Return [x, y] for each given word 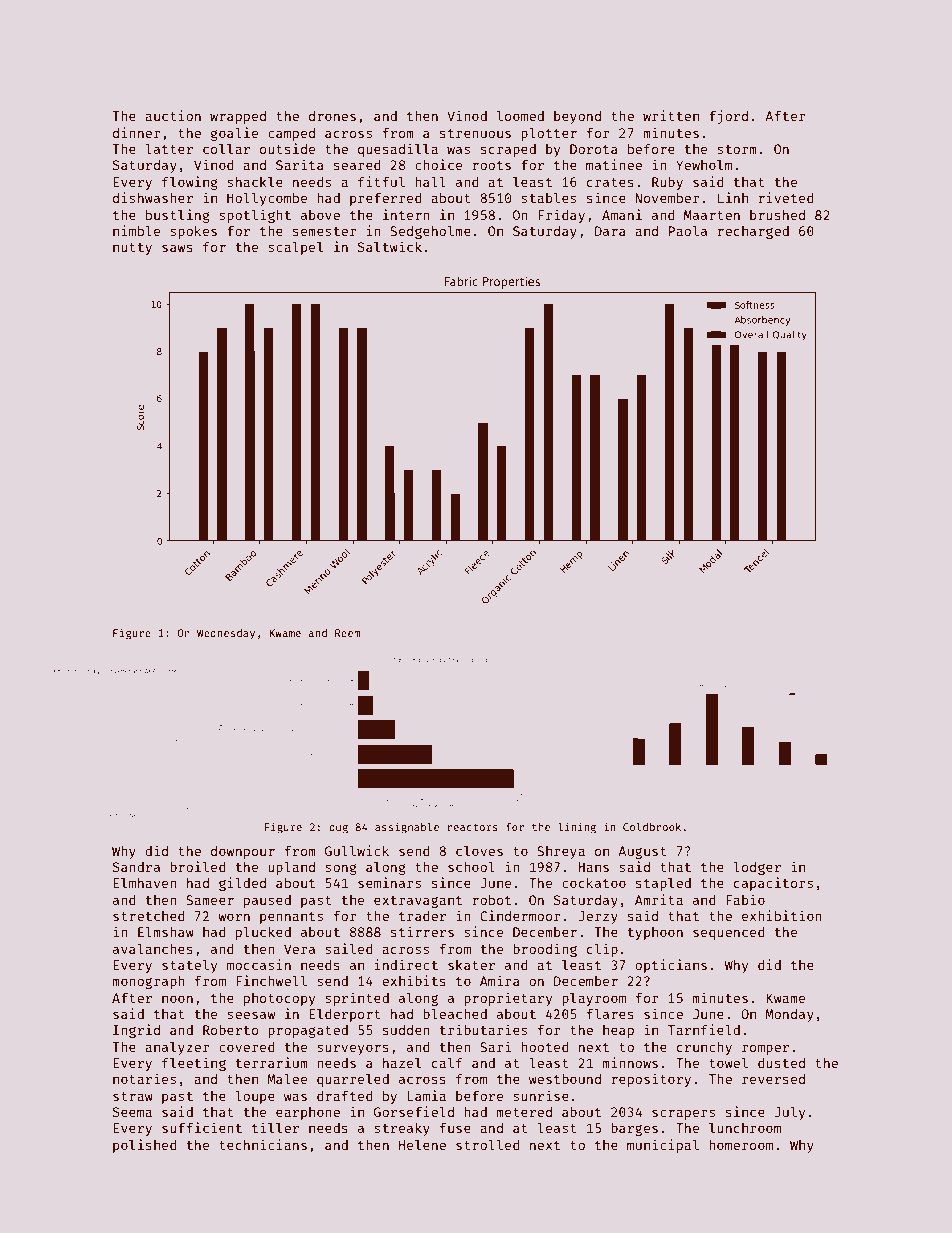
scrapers [683, 1114]
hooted [544, 1047]
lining [577, 828]
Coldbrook [652, 826]
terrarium [272, 1062]
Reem [347, 633]
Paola [688, 230]
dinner [137, 132]
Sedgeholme [430, 232]
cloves [479, 850]
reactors [472, 827]
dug [338, 828]
